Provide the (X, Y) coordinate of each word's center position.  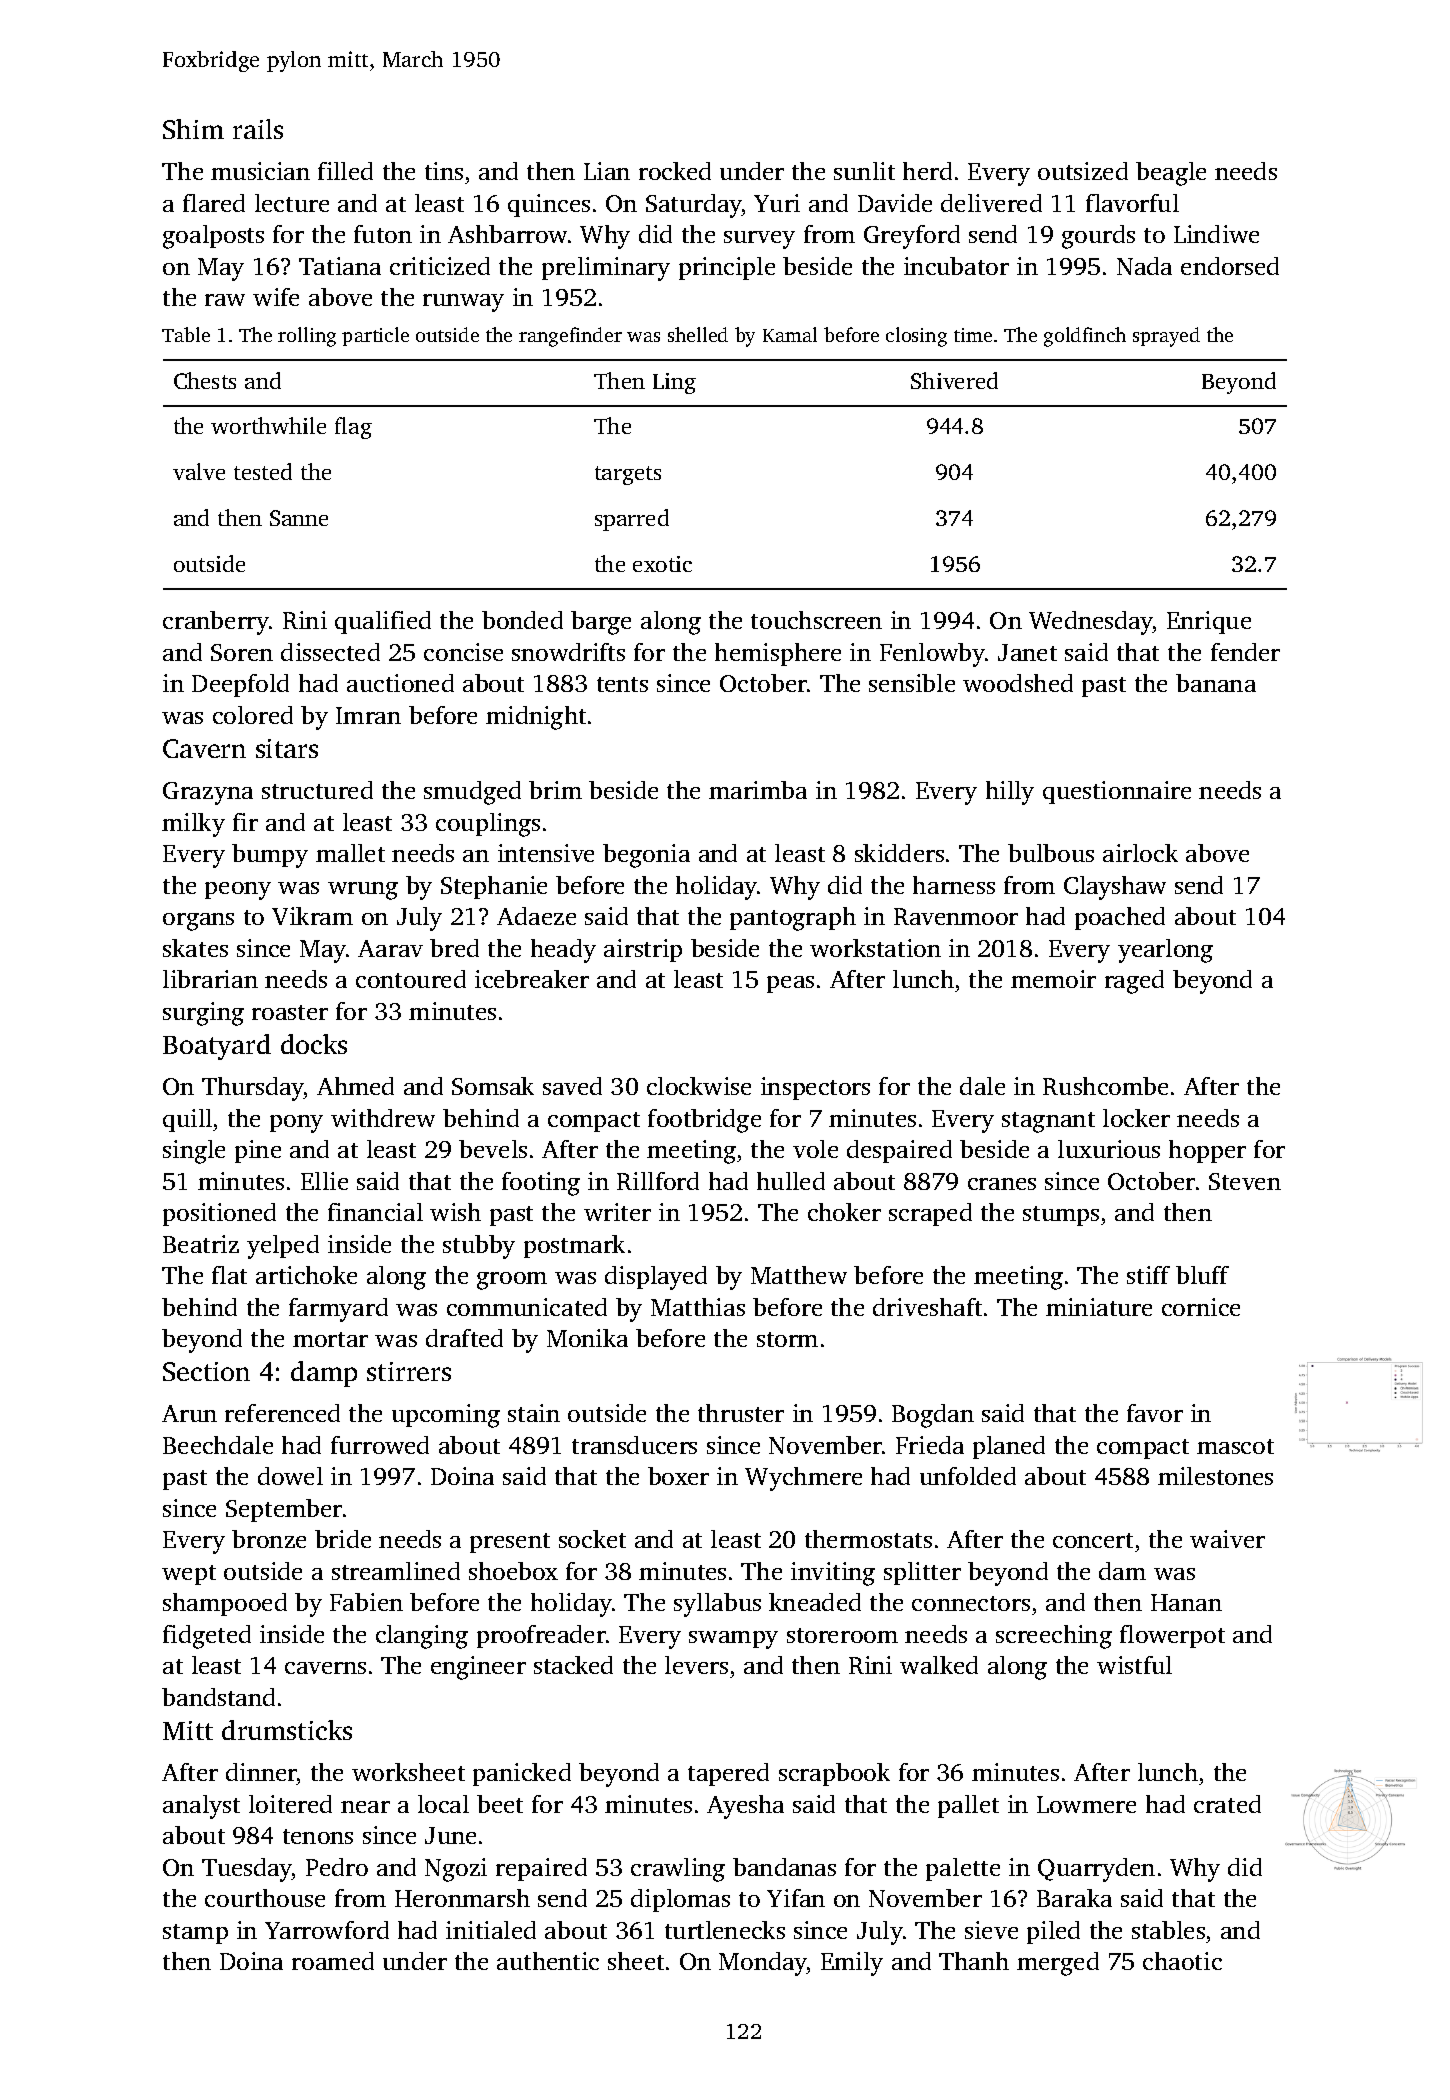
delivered (991, 203)
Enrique (1209, 622)
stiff (1148, 1275)
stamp (195, 1934)
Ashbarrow (507, 234)
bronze (269, 1539)
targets (628, 475)
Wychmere (803, 1479)
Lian (607, 171)
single (194, 1152)
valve (199, 471)
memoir (1053, 979)
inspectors (815, 1088)
